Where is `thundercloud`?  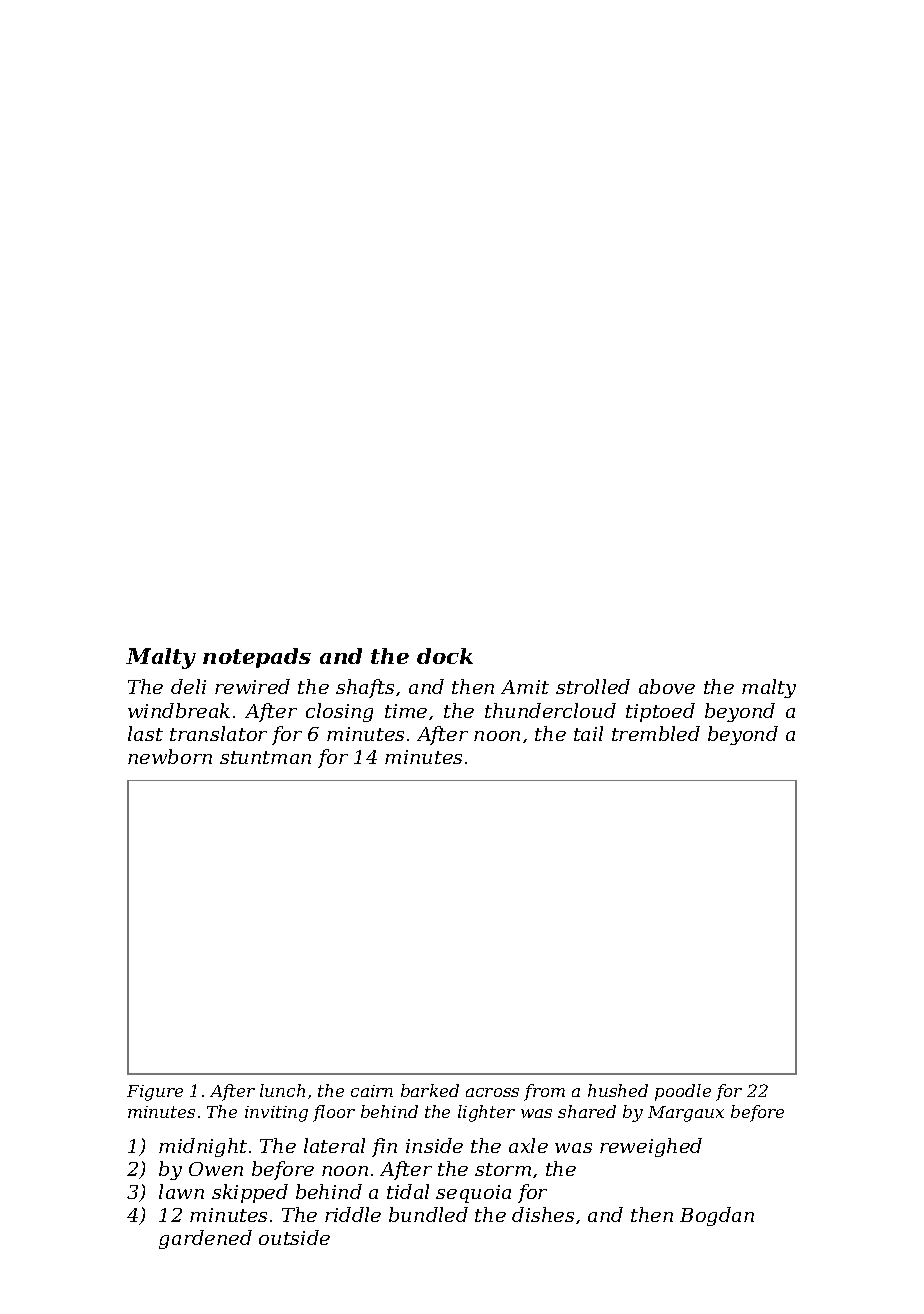
thundercloud is located at coordinates (550, 710).
